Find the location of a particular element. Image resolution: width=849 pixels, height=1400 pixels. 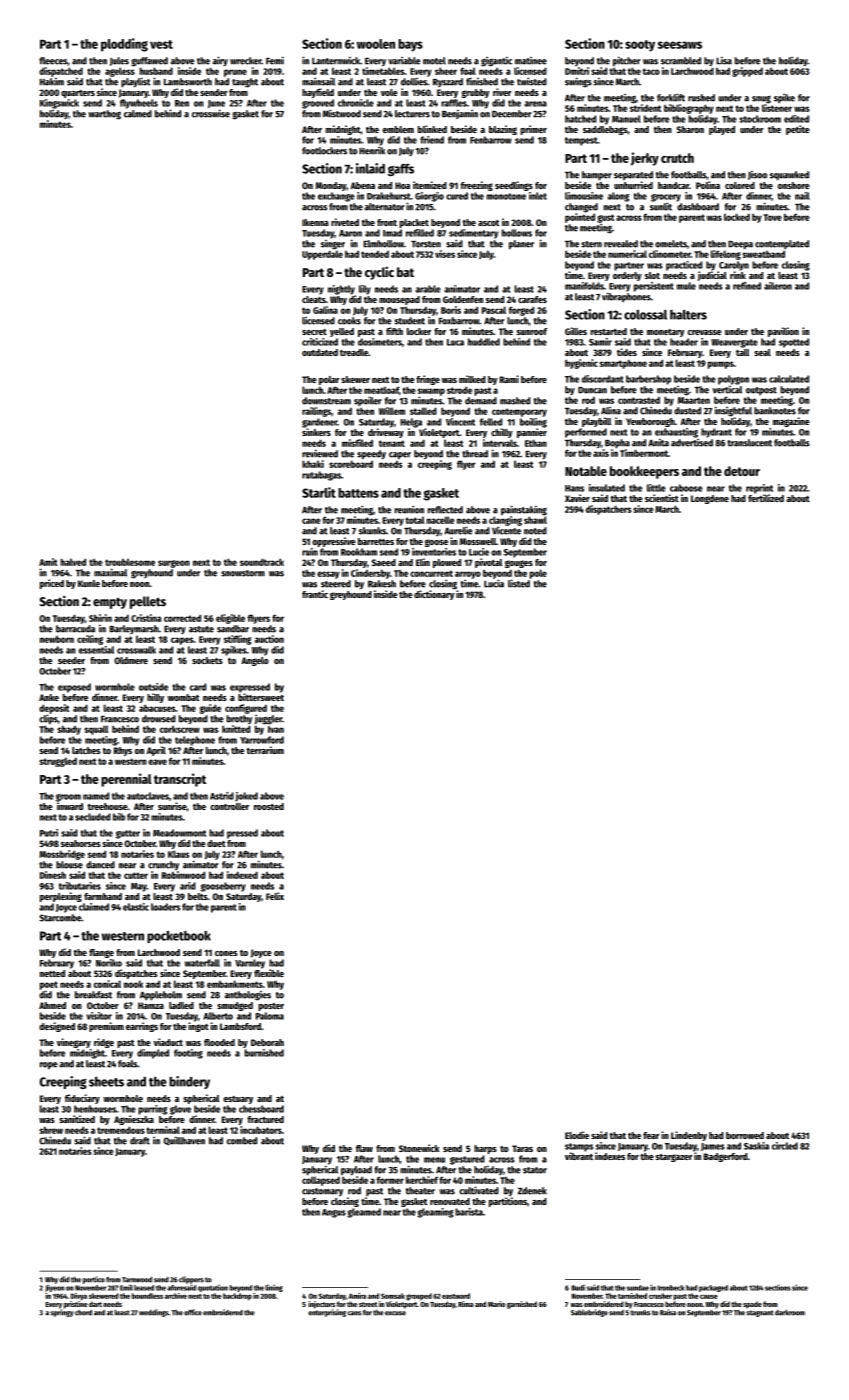

railings is located at coordinates (316, 412).
